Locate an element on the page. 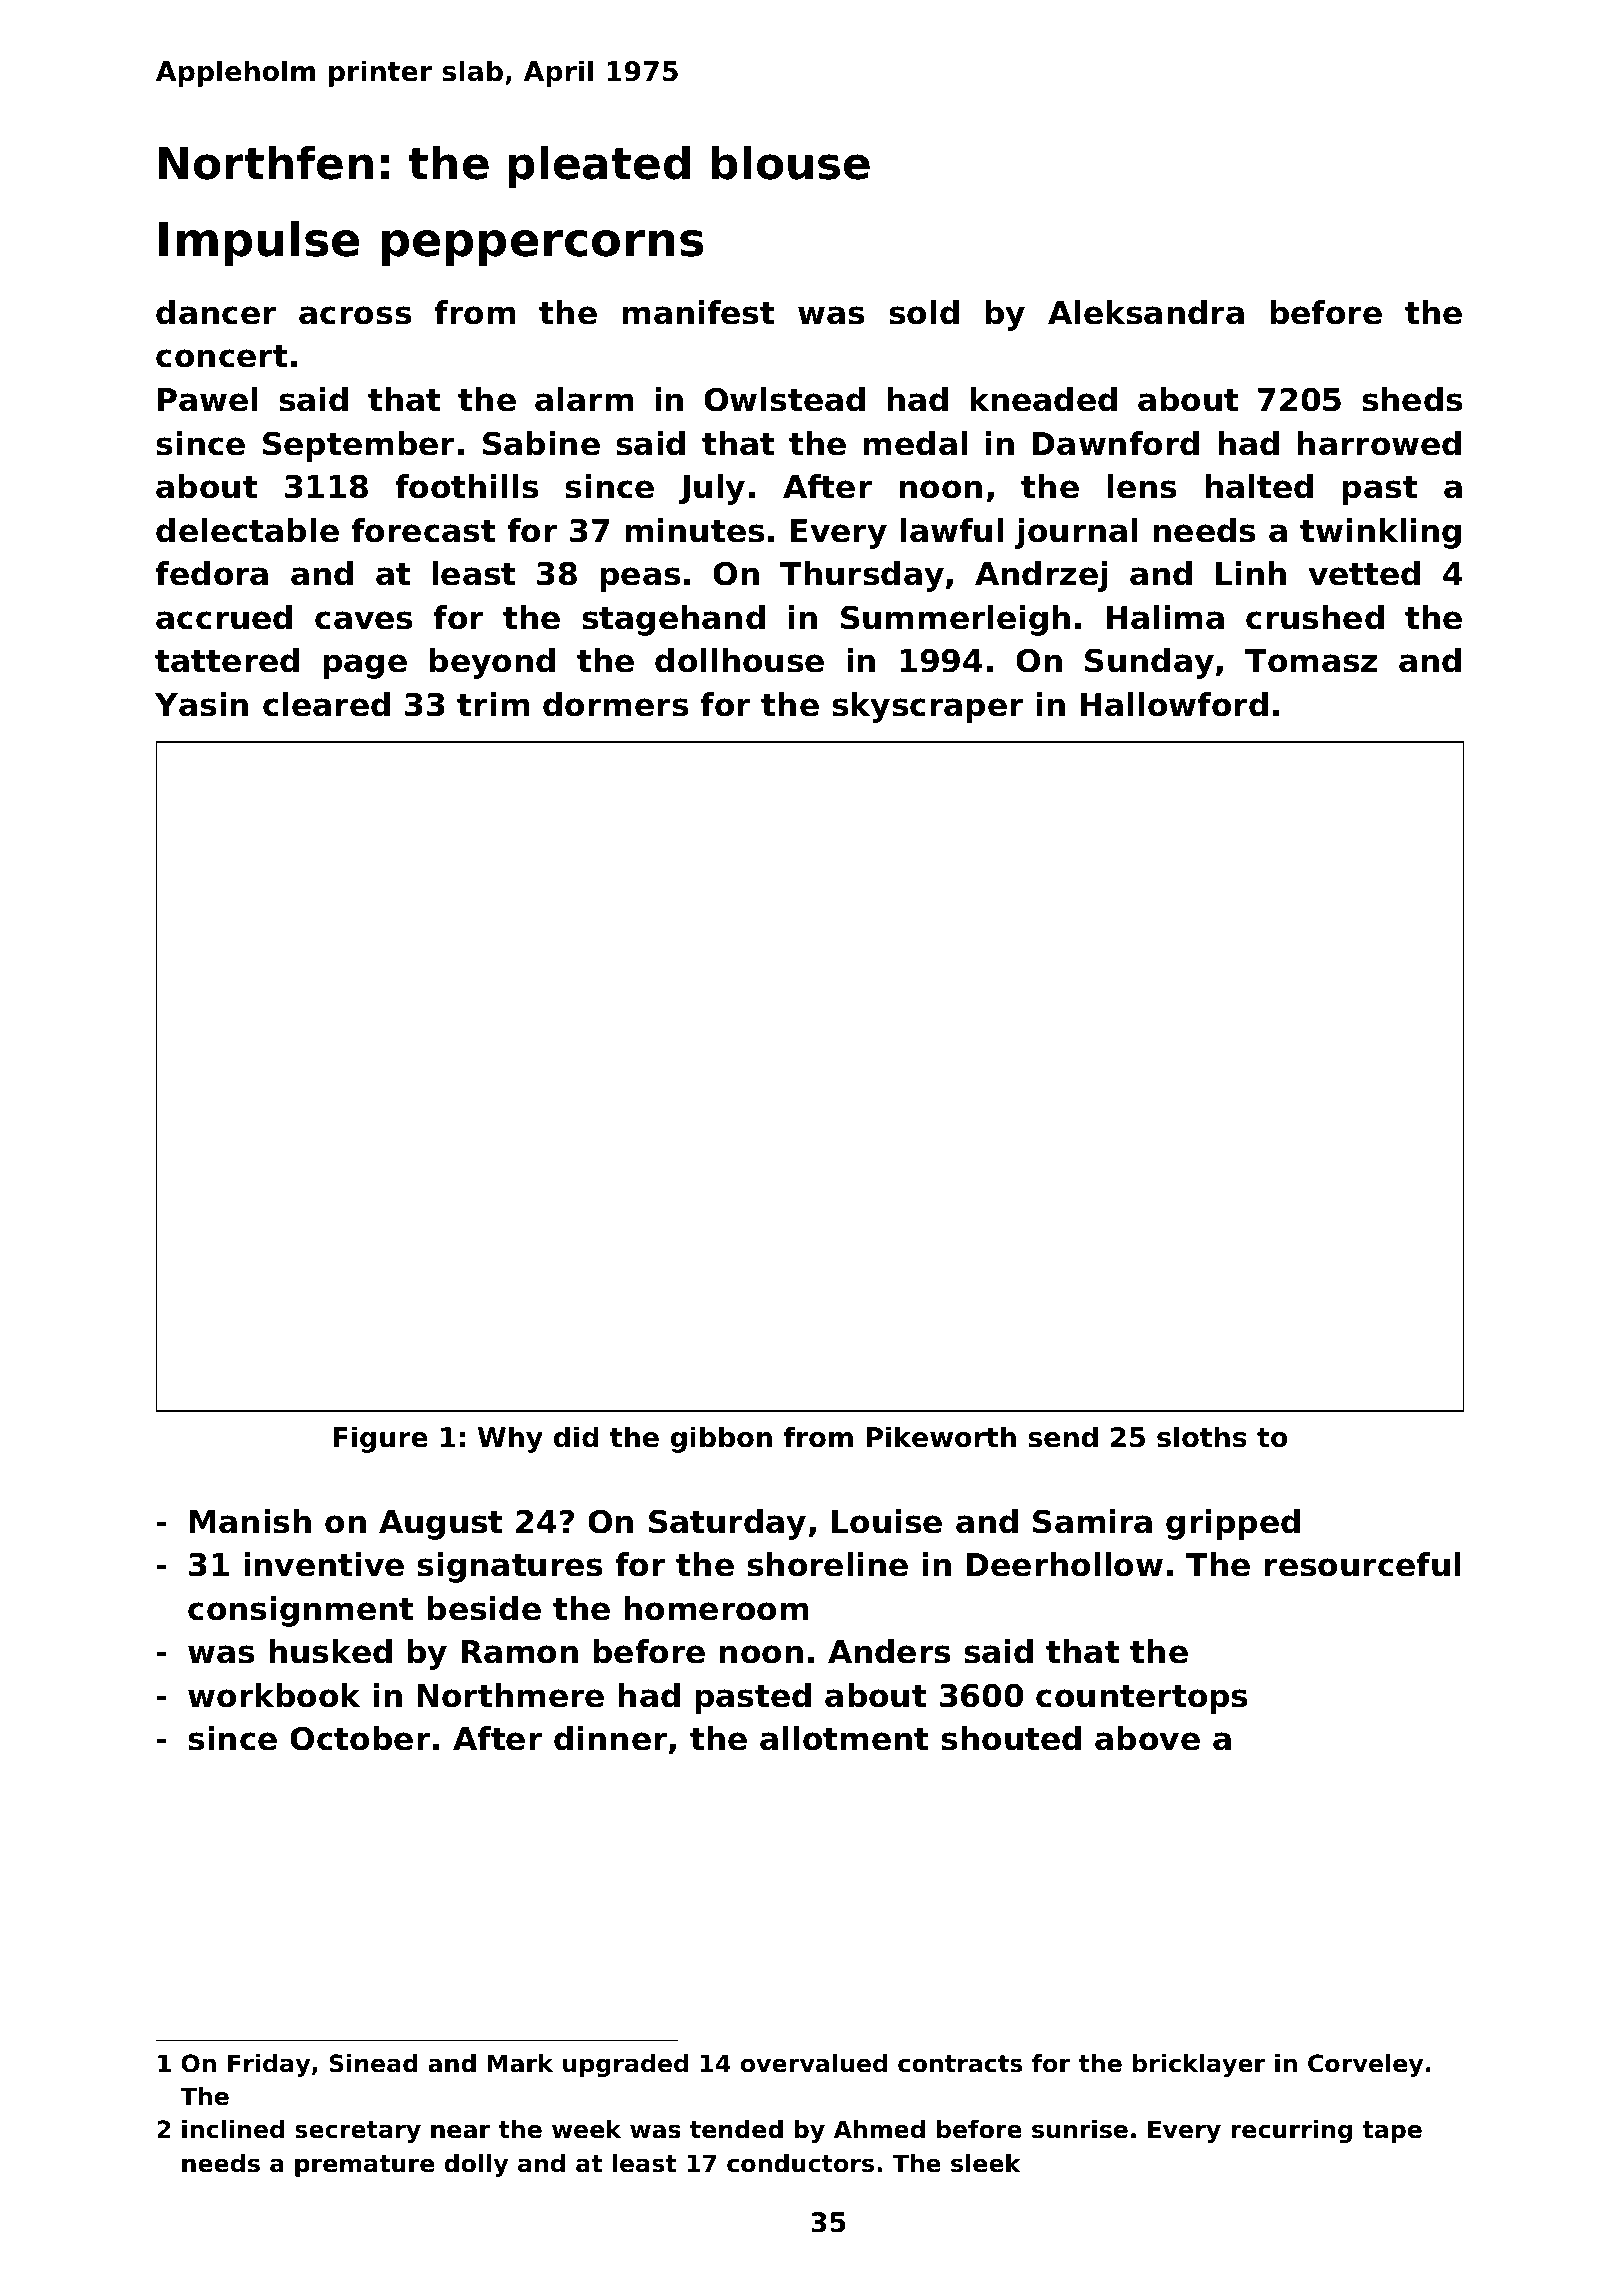 The height and width of the image is (2292, 1620). Impulse is located at coordinates (259, 243).
